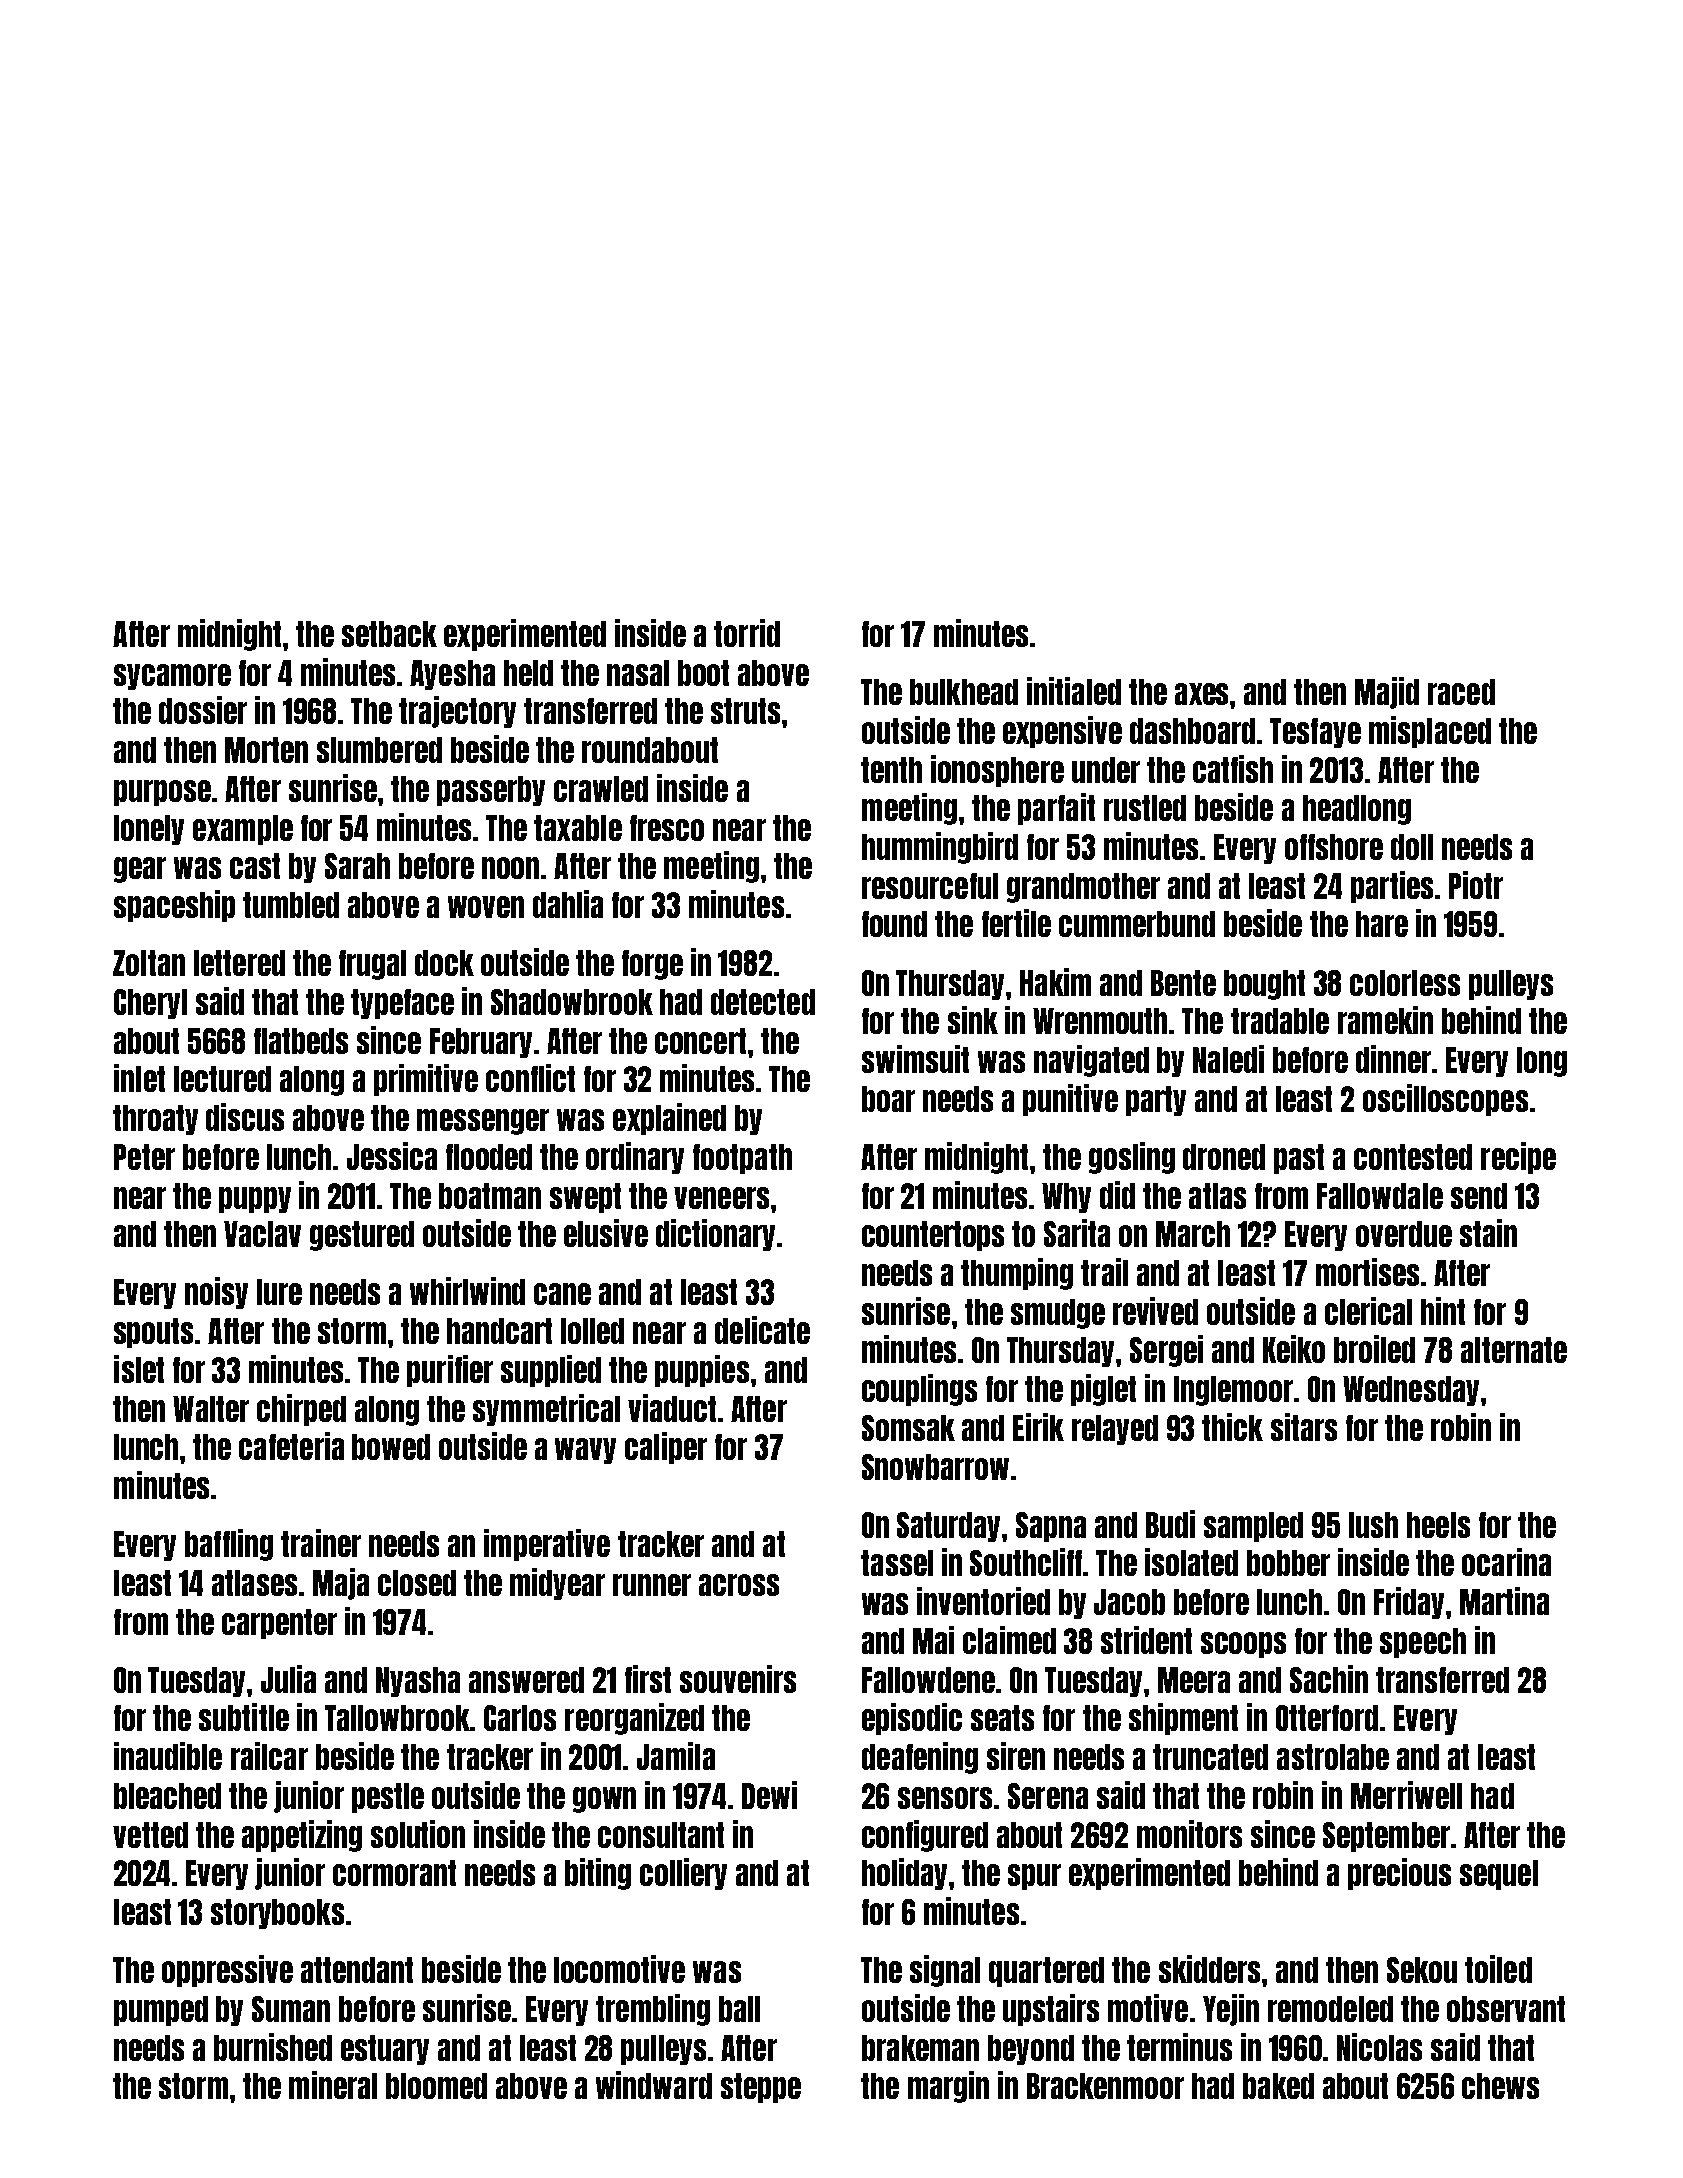  I want to click on thumping, so click(1017, 1274).
